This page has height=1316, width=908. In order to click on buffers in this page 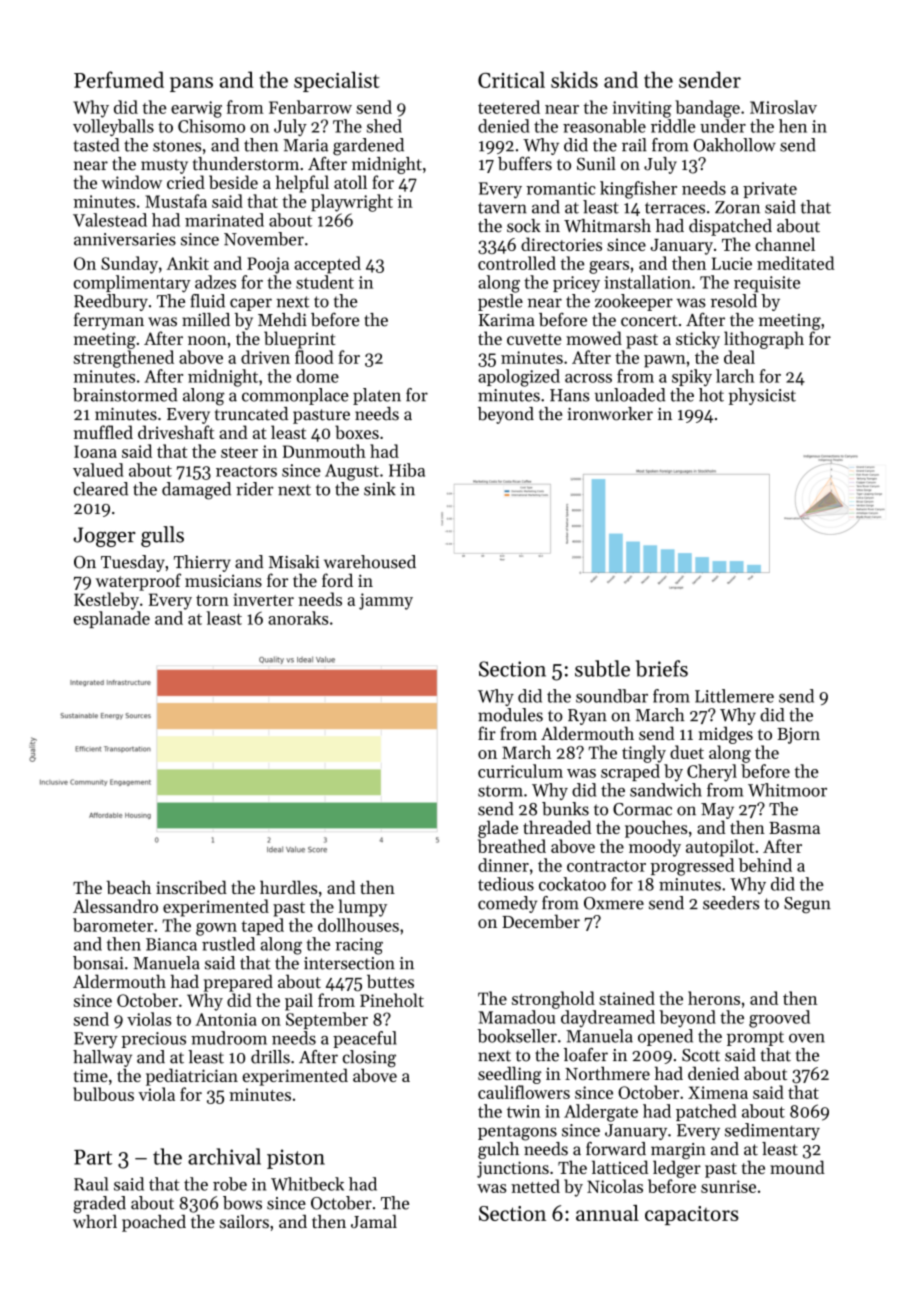, I will do `click(525, 163)`.
